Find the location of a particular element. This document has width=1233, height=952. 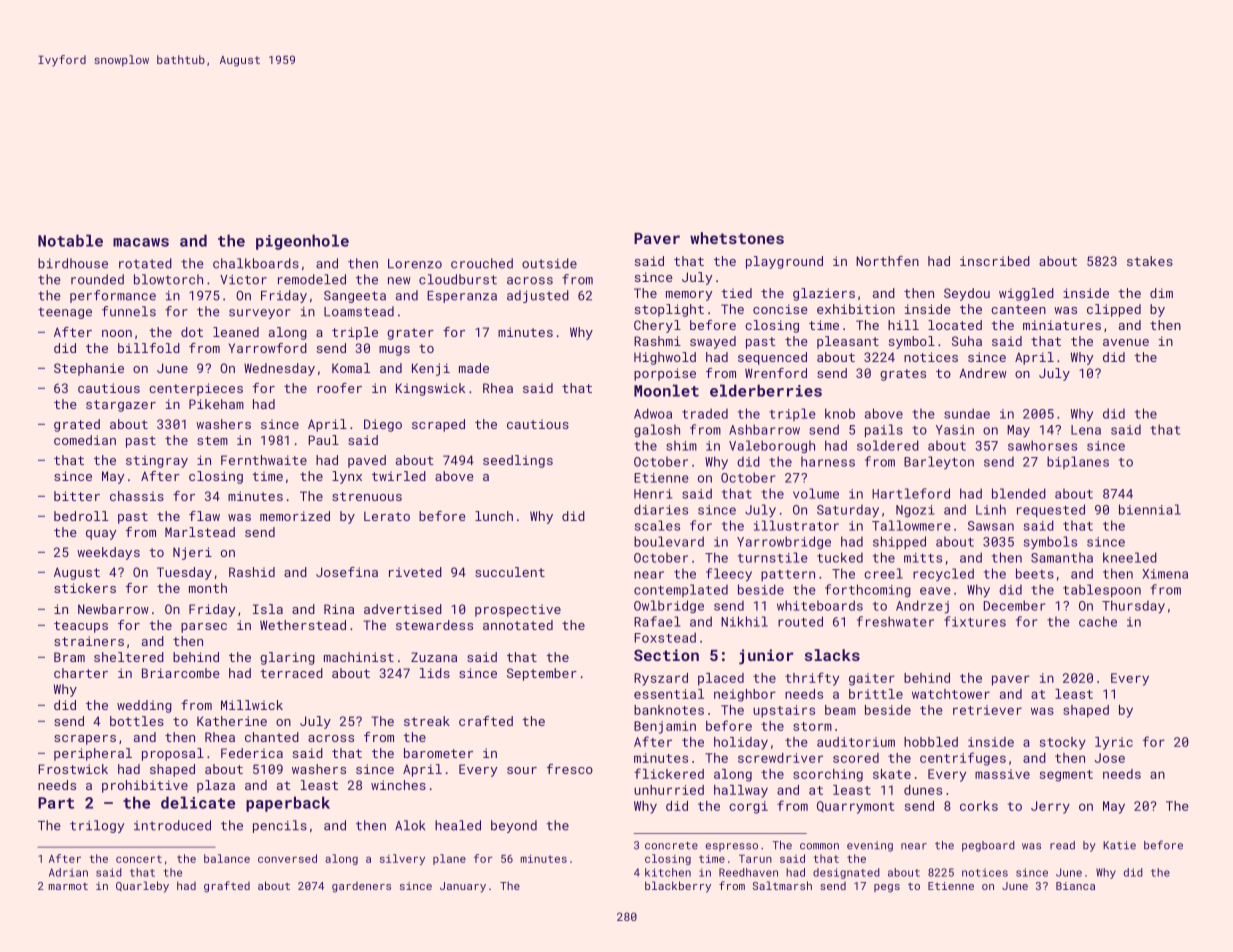

Notable is located at coordinates (70, 240).
